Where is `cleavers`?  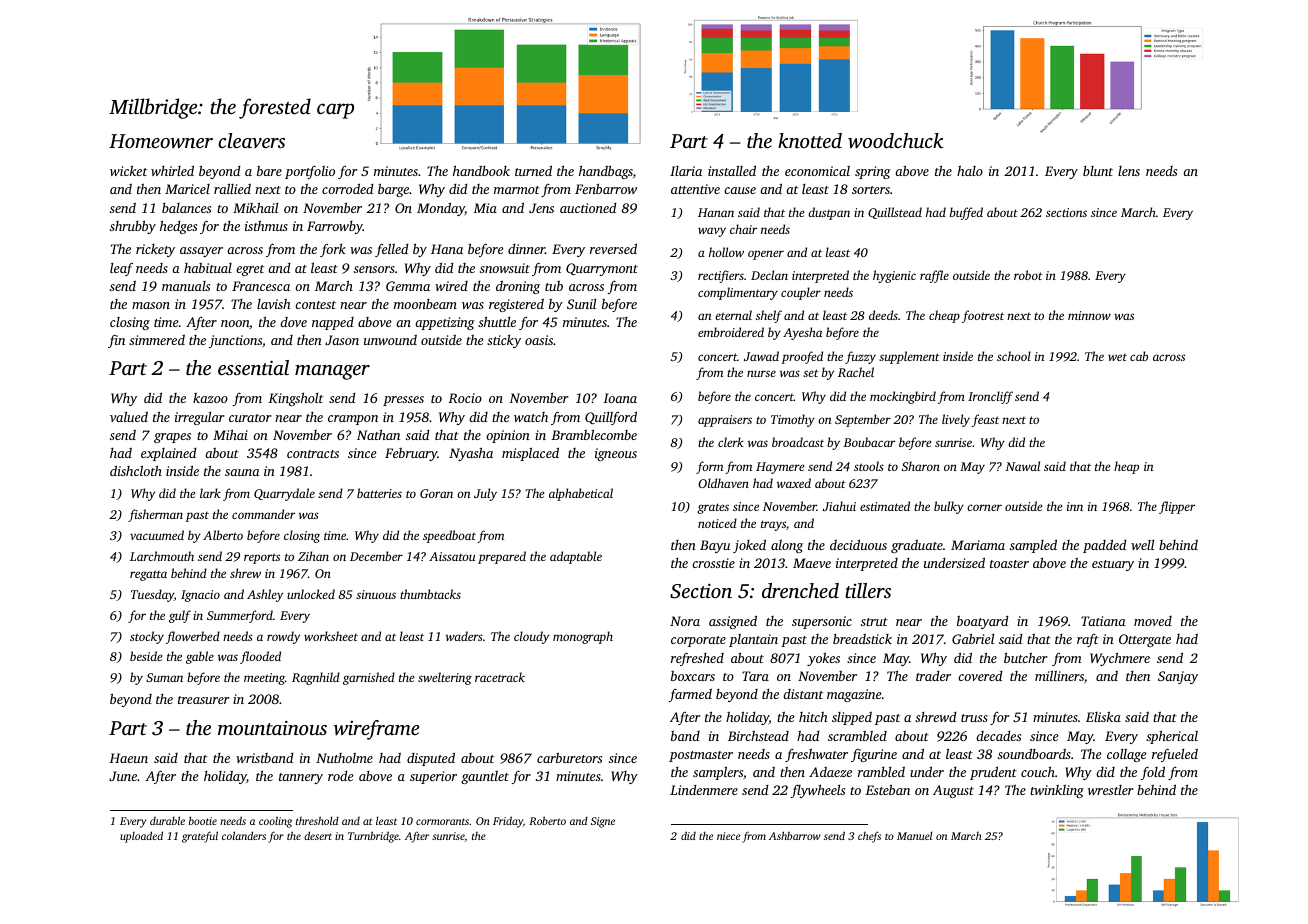 cleavers is located at coordinates (251, 140).
